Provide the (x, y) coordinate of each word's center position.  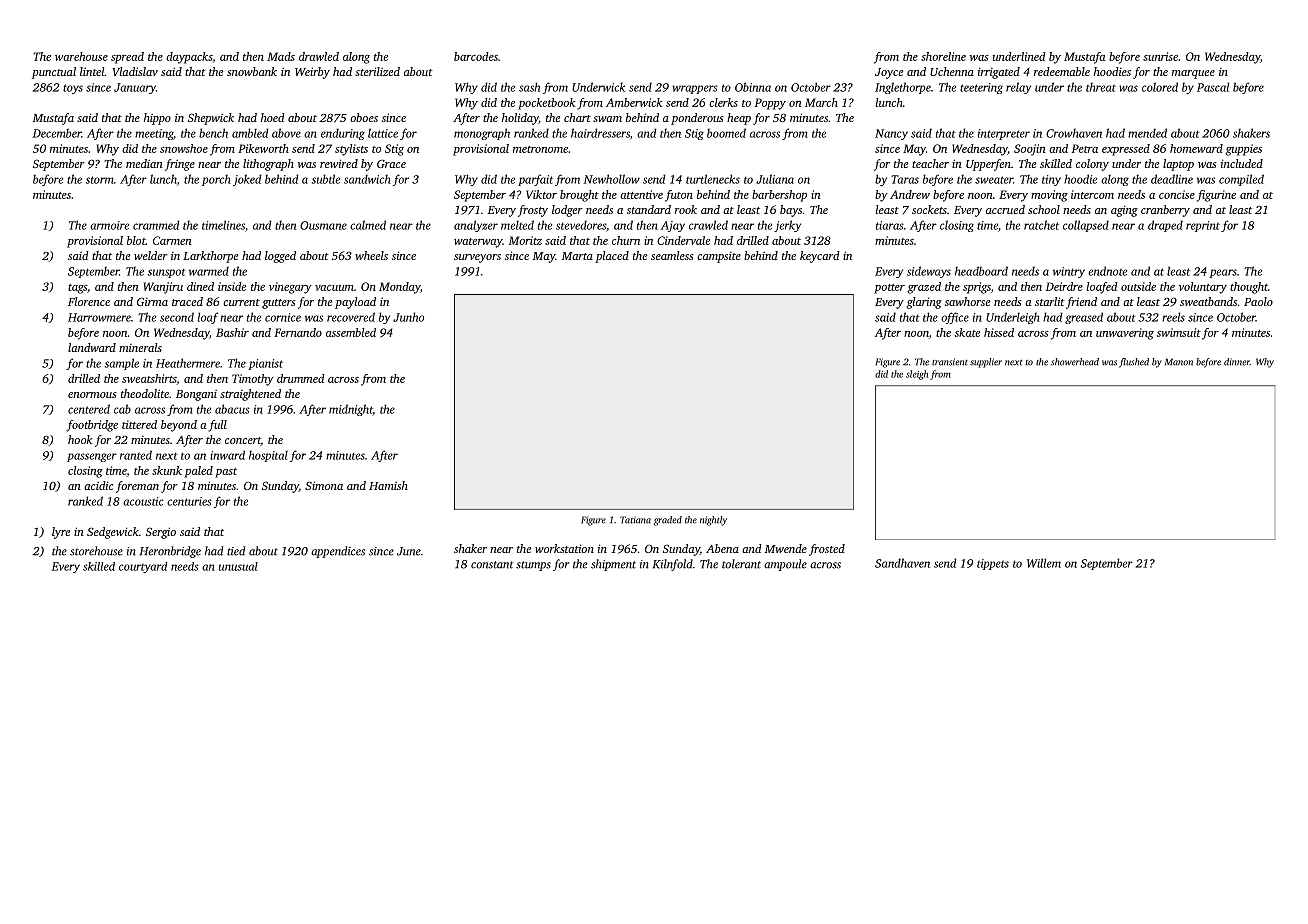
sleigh (917, 375)
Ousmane (323, 225)
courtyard (143, 567)
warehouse (81, 56)
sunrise (1160, 56)
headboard (981, 271)
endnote (1107, 271)
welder (151, 255)
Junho (408, 317)
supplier (986, 363)
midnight (351, 410)
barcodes (476, 56)
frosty (533, 211)
